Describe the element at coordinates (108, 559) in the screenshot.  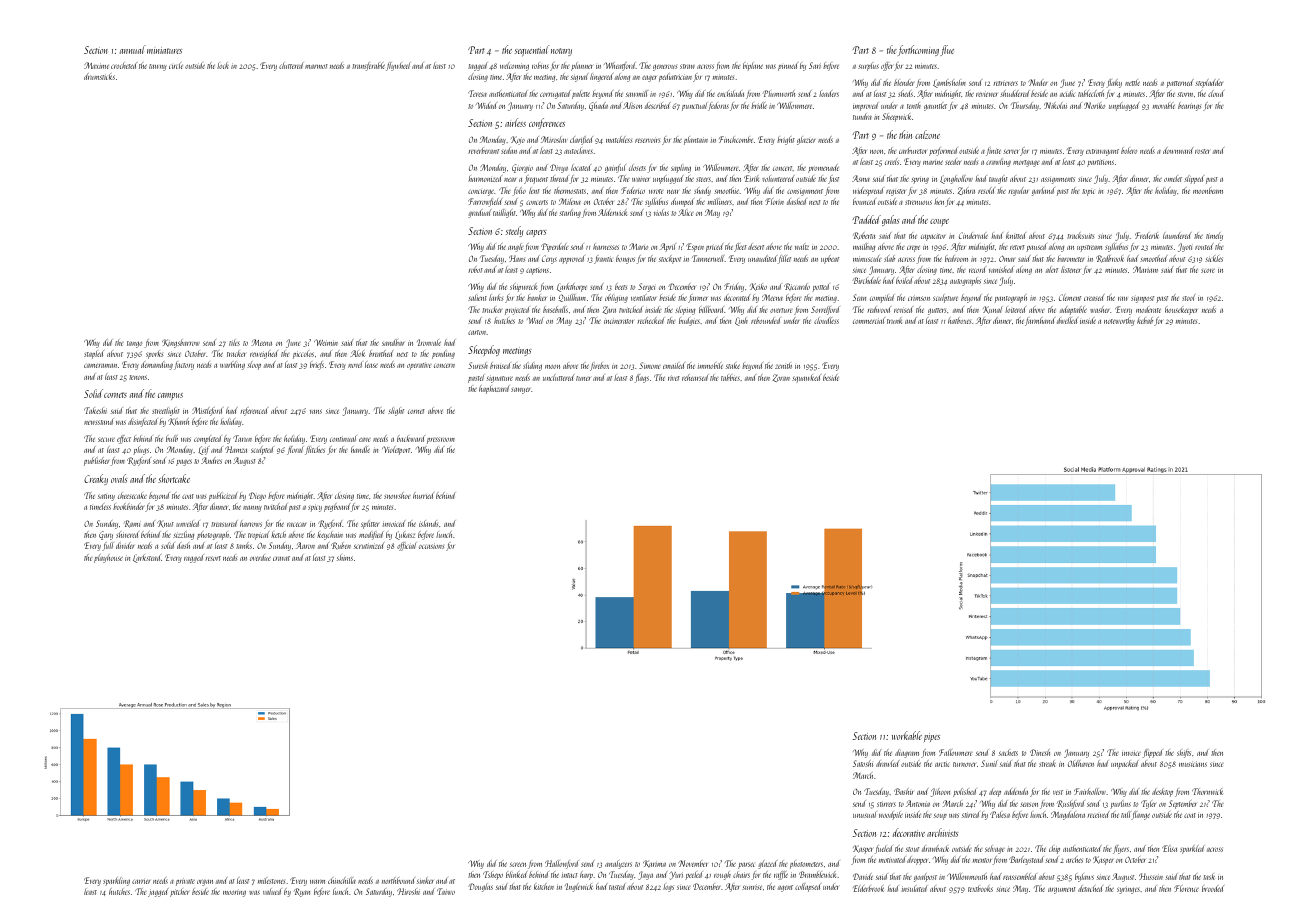
I see `playhouse` at that location.
